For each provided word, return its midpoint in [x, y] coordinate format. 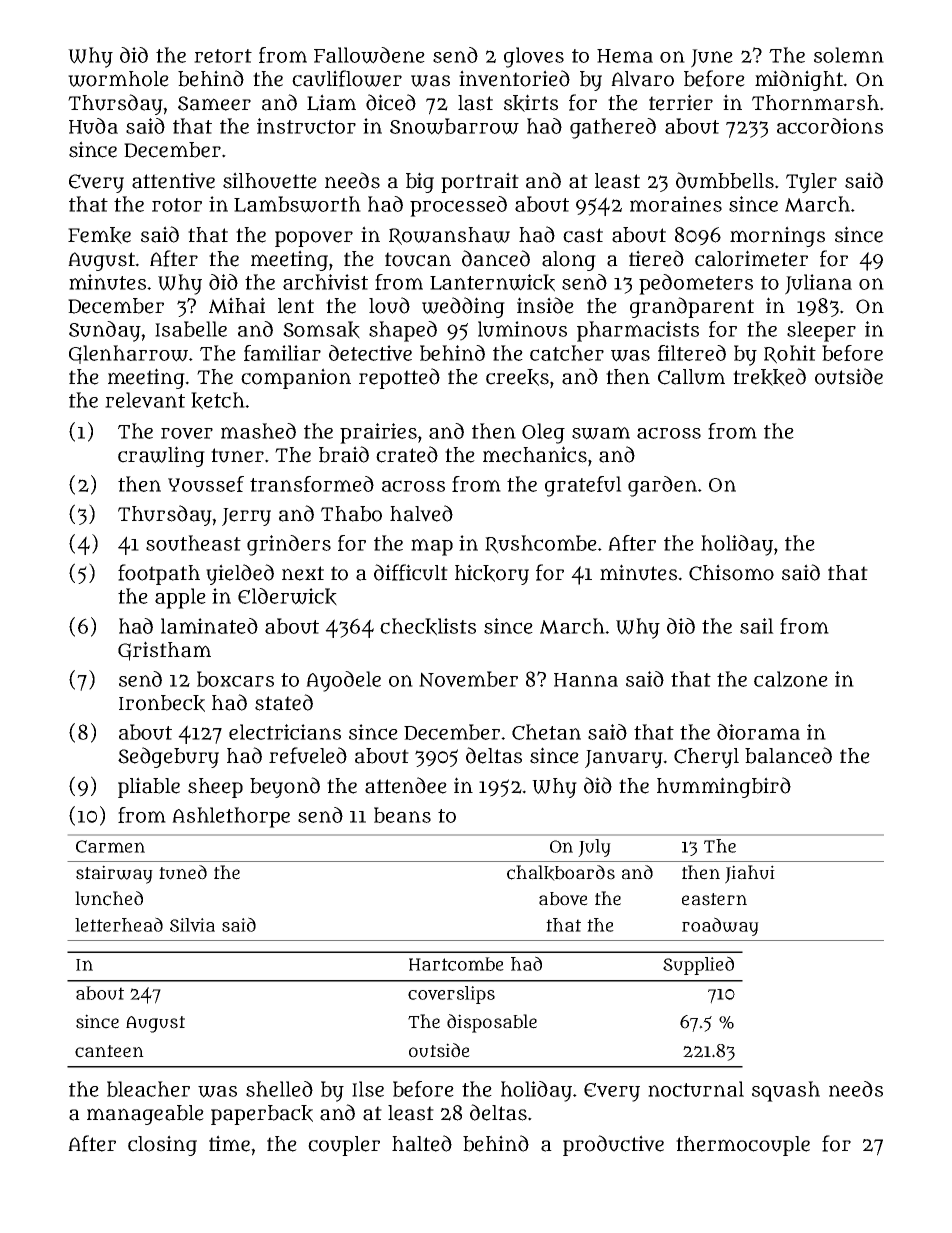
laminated [209, 626]
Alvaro [642, 79]
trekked [769, 377]
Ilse [368, 1089]
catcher [567, 353]
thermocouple [743, 1146]
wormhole [118, 79]
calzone [791, 679]
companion [296, 378]
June [712, 58]
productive [613, 1145]
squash [786, 1091]
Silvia [192, 925]
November [468, 679]
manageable [145, 1115]
